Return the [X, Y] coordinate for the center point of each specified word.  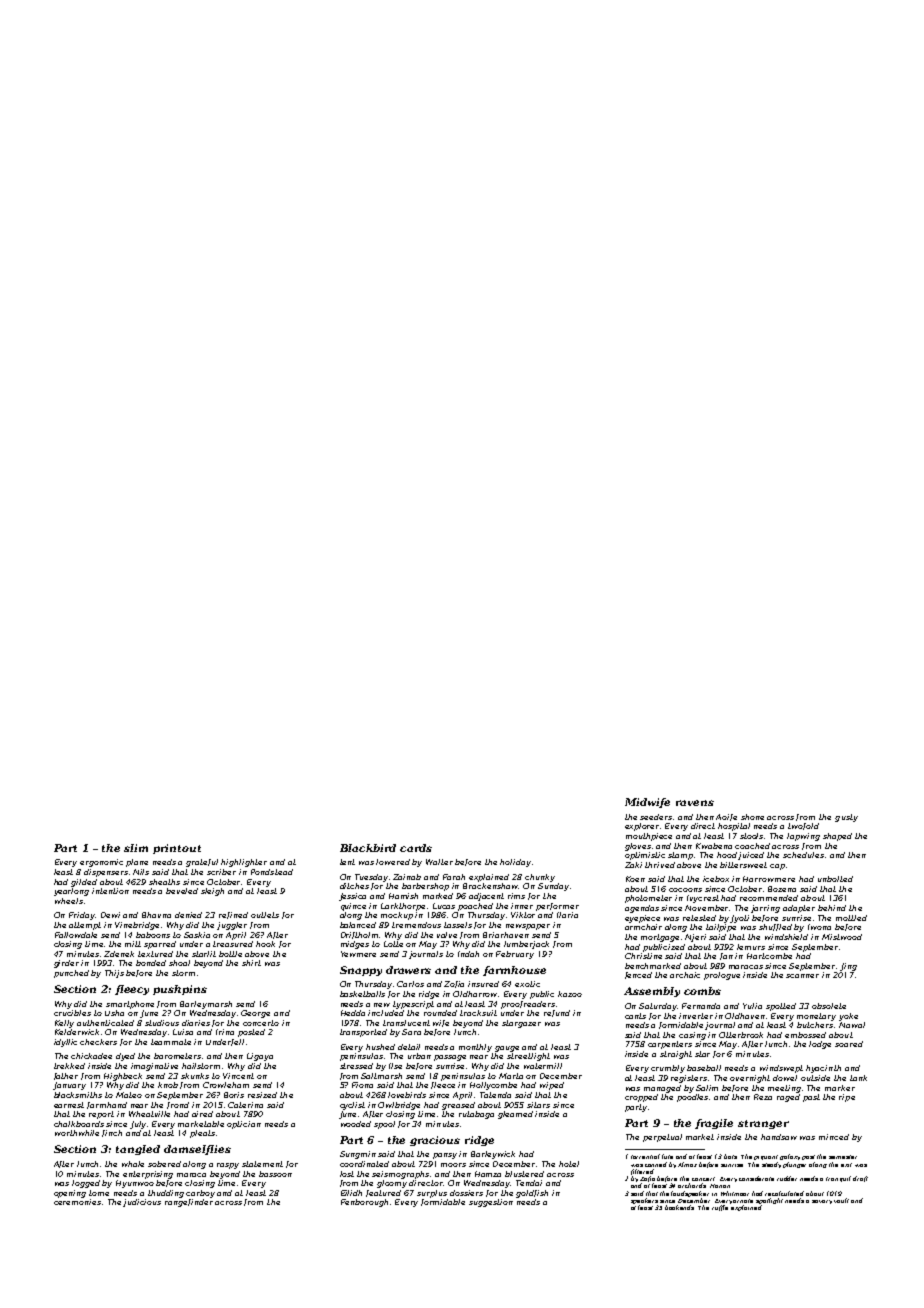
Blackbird [368, 848]
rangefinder [189, 1203]
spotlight [769, 1201]
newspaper [528, 927]
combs [702, 991]
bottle [230, 954]
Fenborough [364, 1203]
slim [136, 848]
